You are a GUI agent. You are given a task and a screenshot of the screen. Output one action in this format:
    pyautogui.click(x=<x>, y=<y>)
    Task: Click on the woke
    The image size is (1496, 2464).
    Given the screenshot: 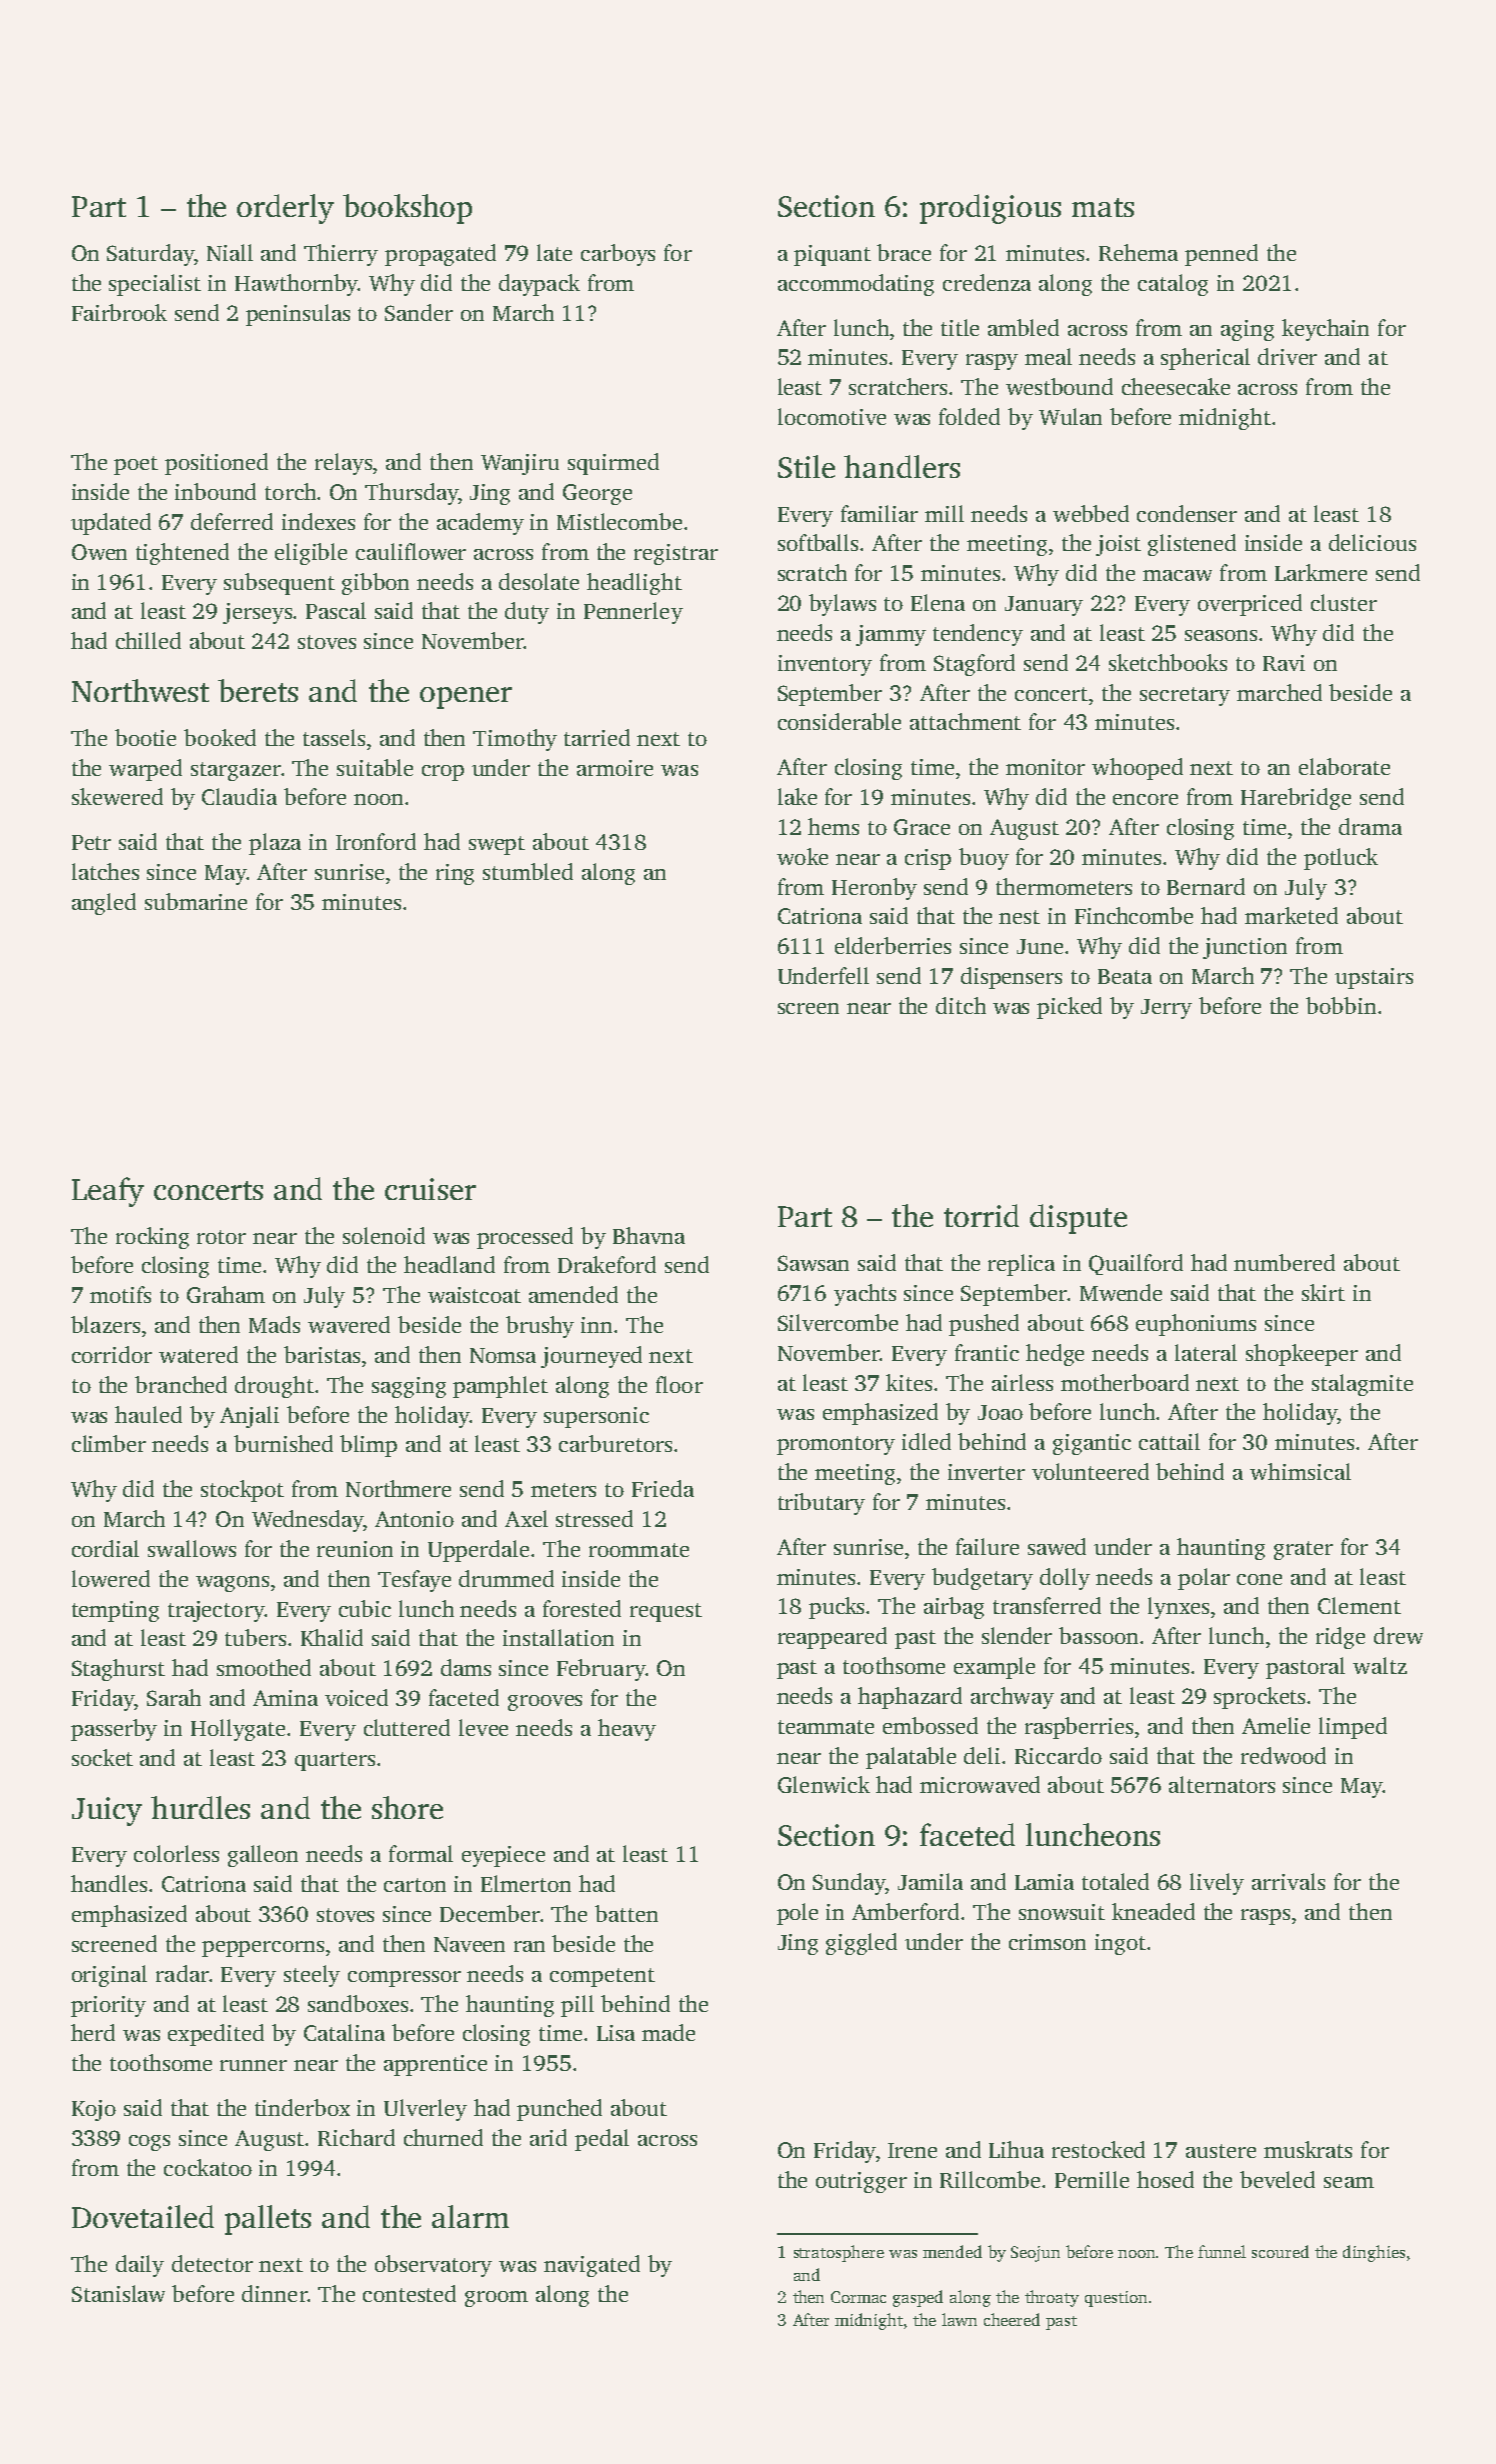 What is the action you would take?
    pyautogui.click(x=802, y=856)
